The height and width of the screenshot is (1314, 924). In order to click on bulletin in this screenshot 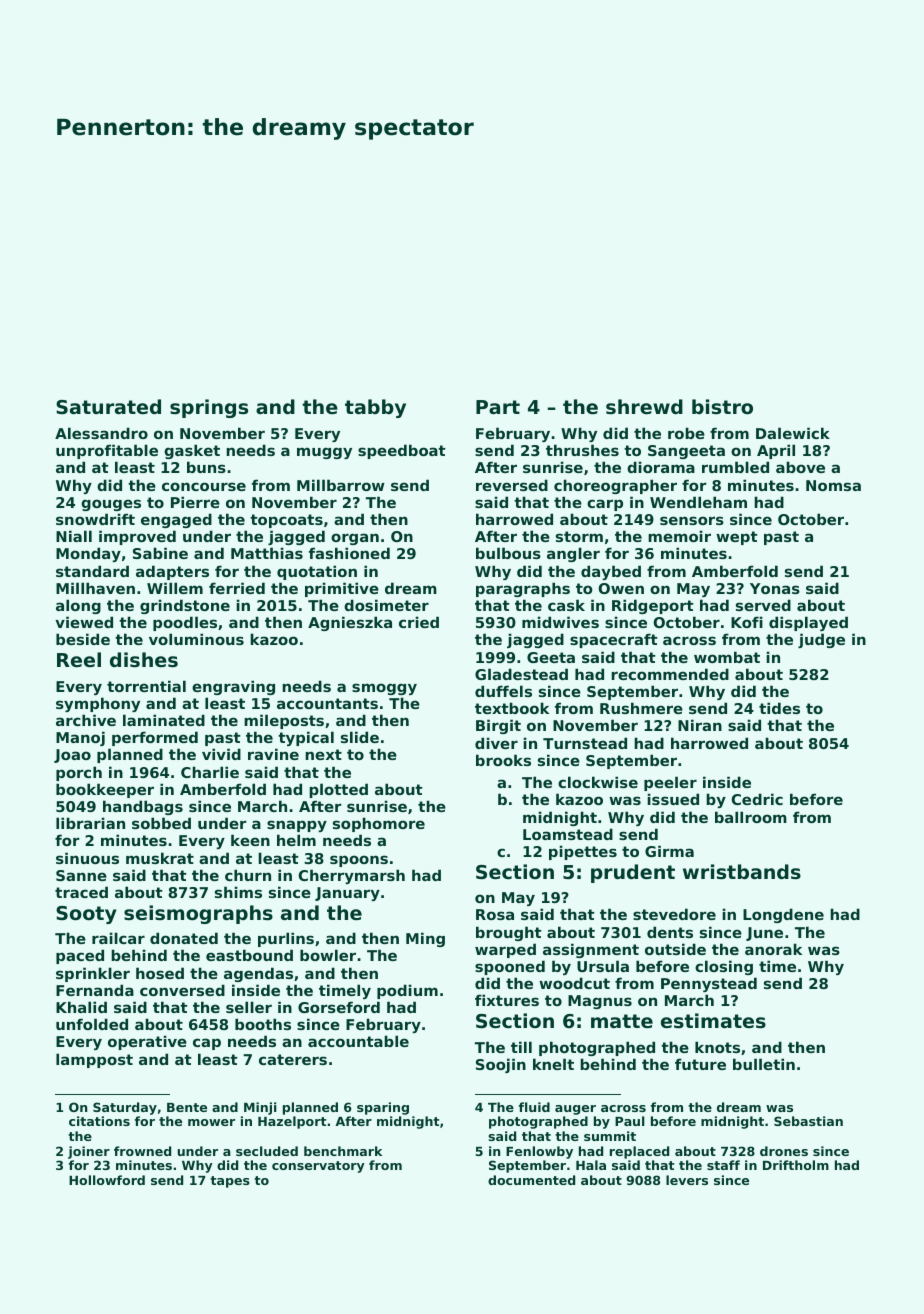, I will do `click(764, 1064)`.
